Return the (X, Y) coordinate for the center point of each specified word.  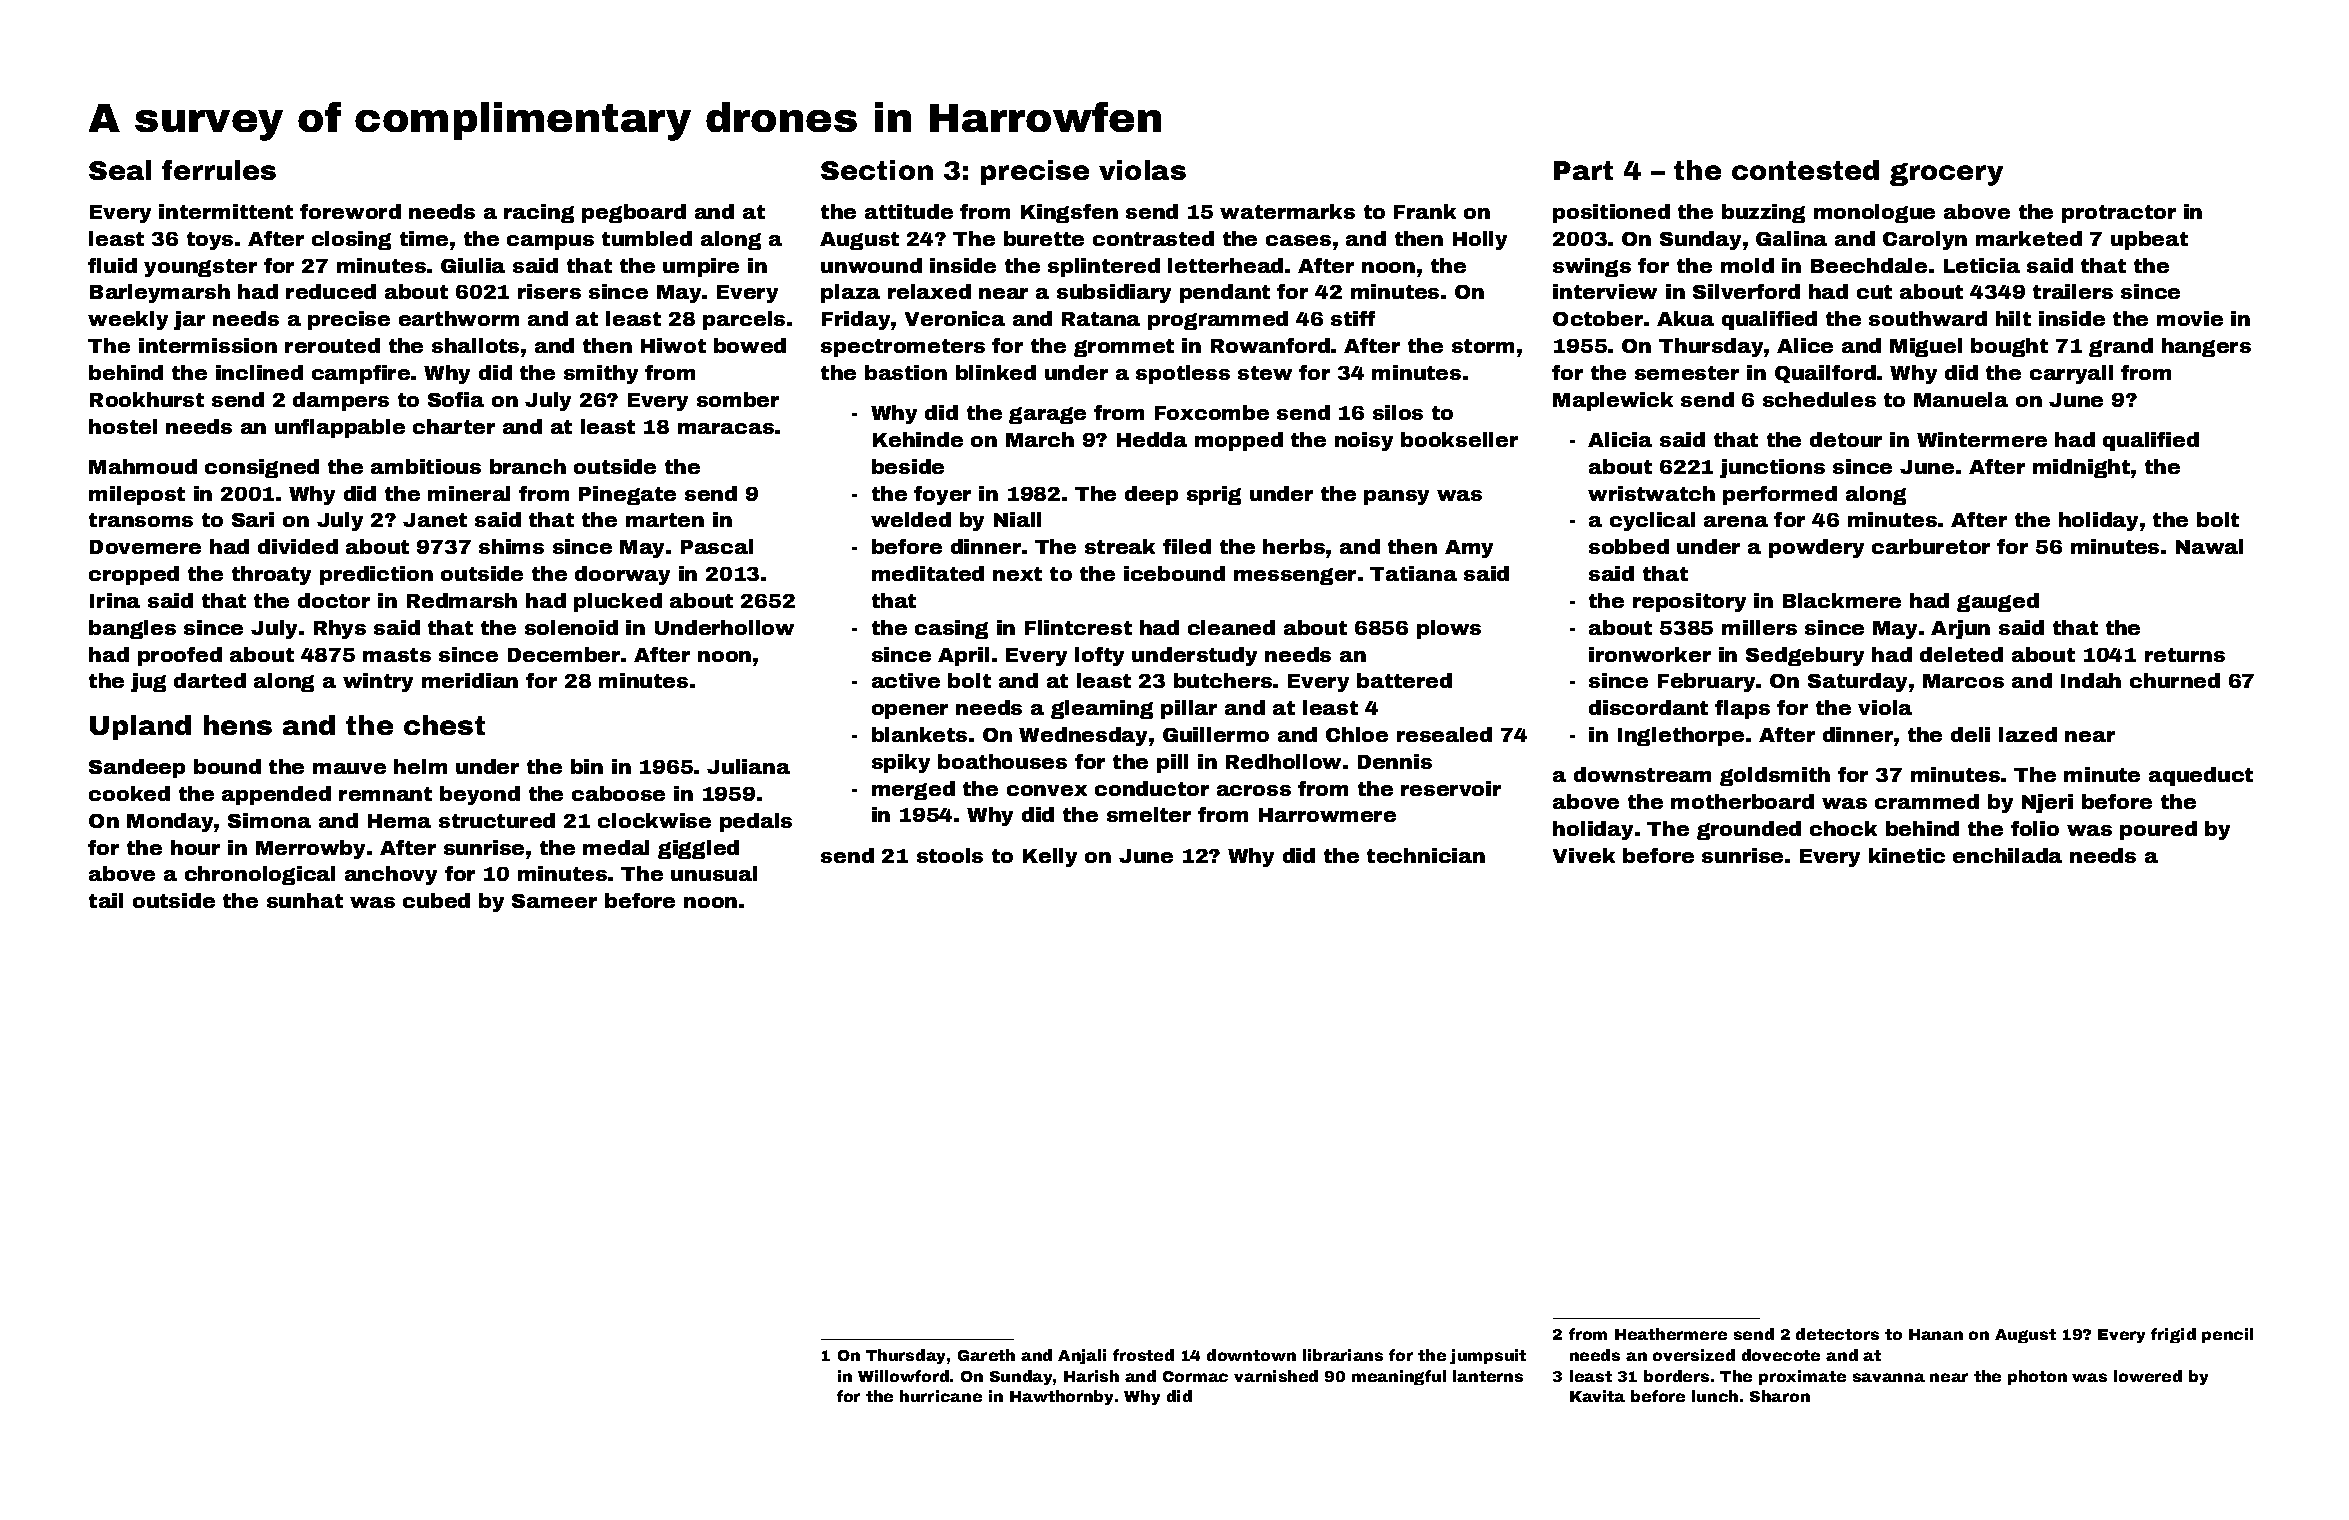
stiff (1353, 318)
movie (2190, 318)
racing (539, 213)
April (963, 656)
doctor (334, 600)
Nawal (2209, 546)
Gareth (986, 1355)
